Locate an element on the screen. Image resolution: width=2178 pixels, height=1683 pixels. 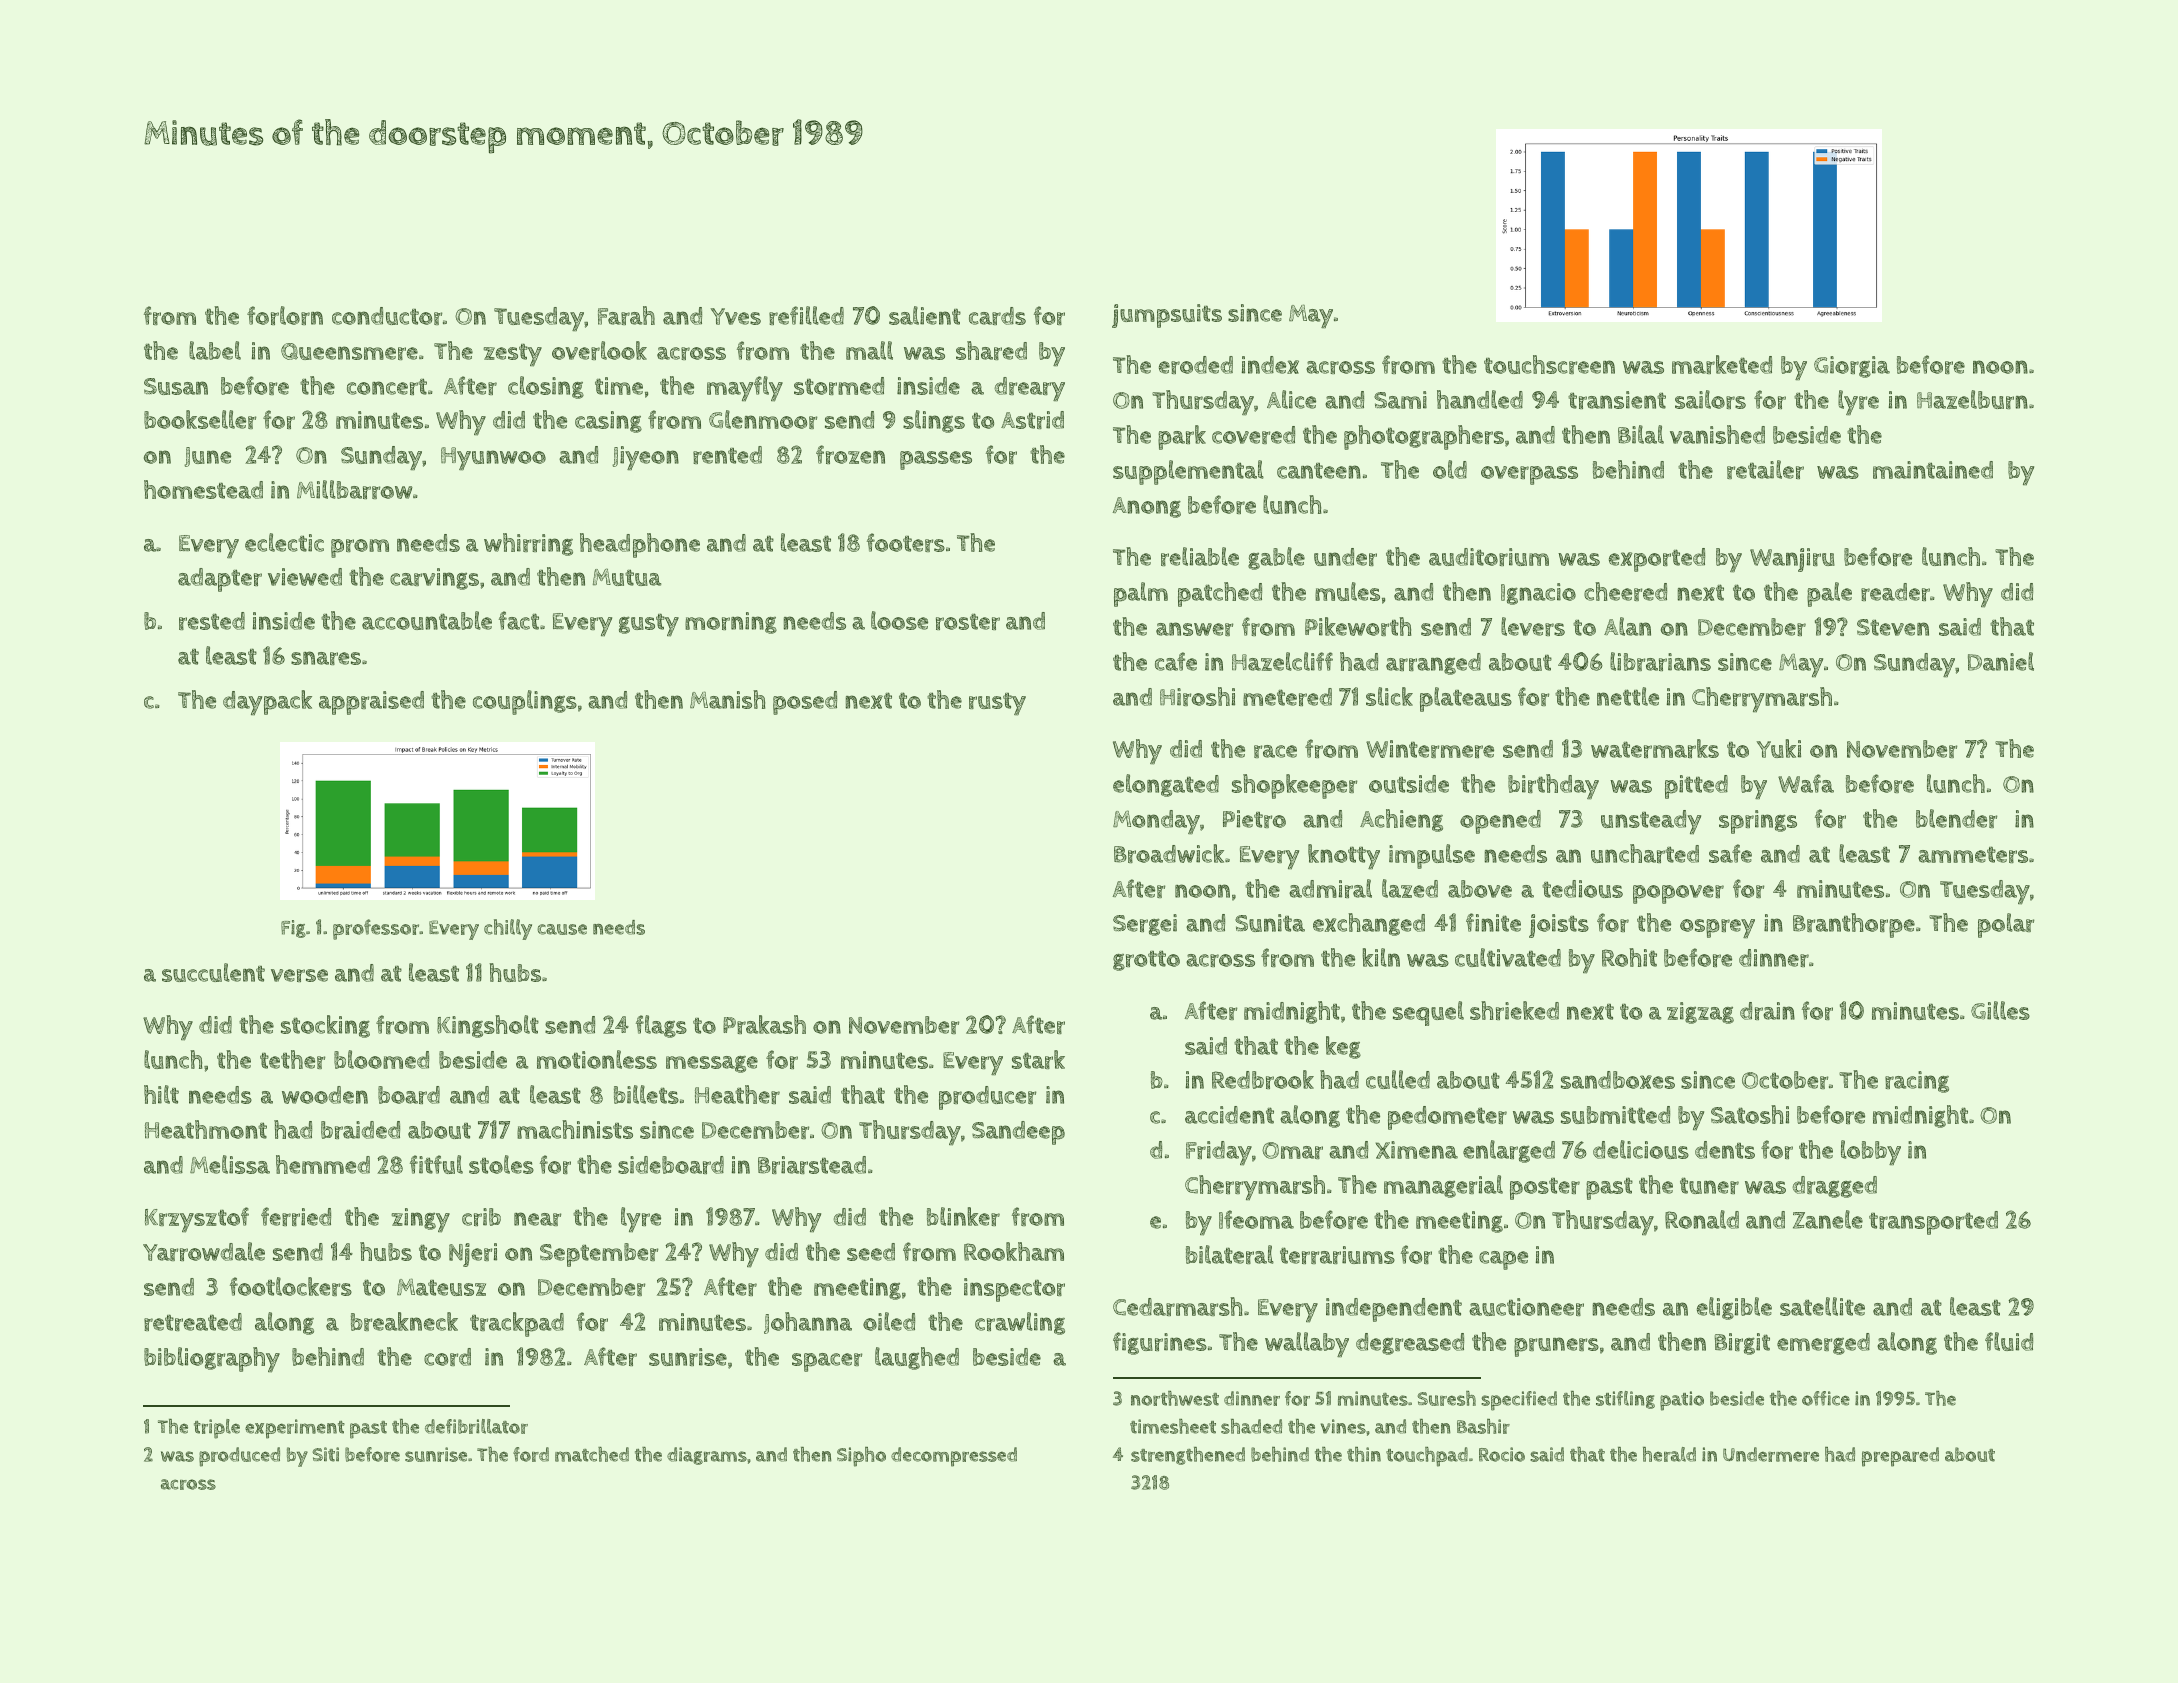
Prakash is located at coordinates (764, 1024).
